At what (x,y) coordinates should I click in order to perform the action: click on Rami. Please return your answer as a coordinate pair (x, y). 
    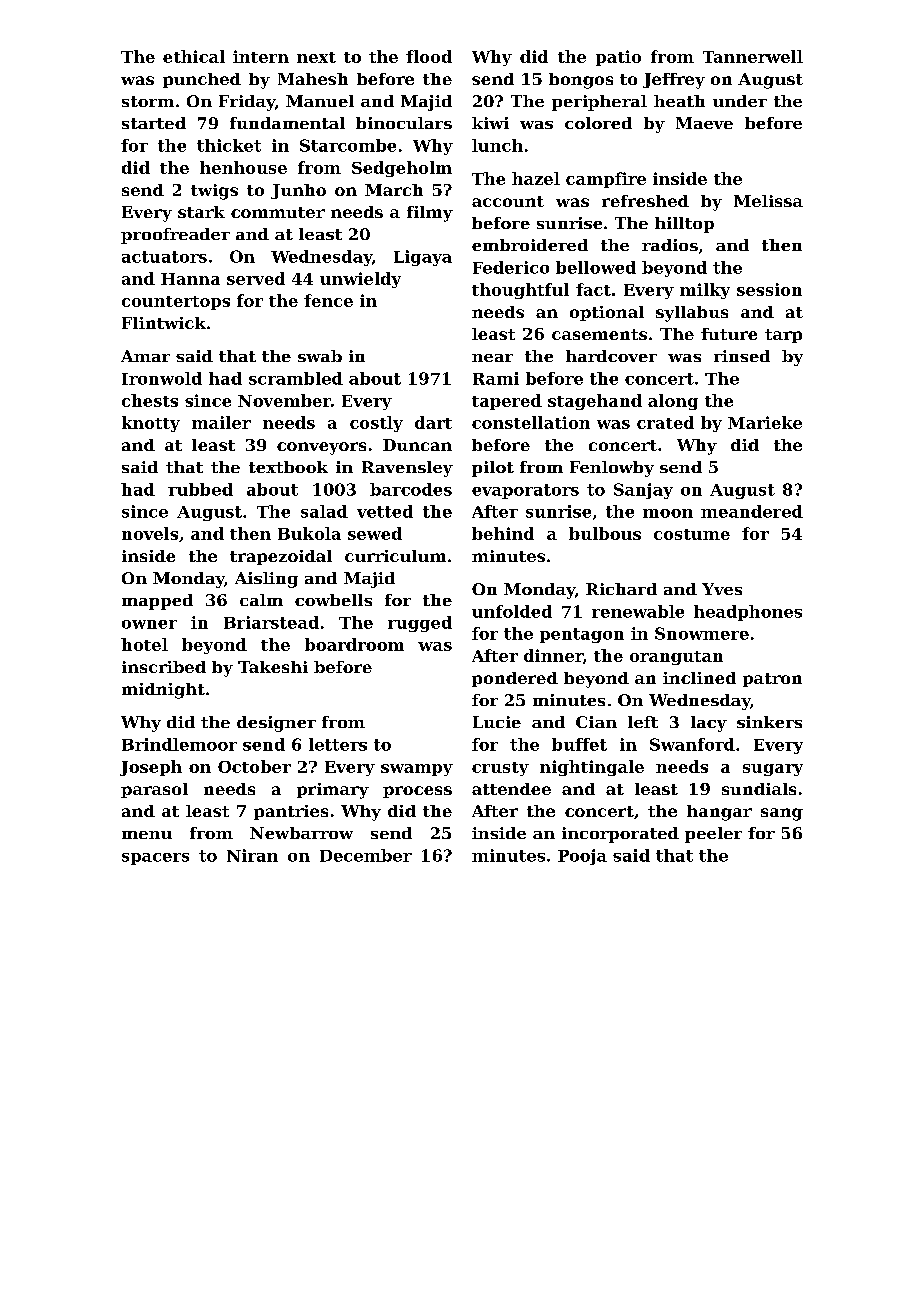
    Looking at the image, I should click on (496, 378).
